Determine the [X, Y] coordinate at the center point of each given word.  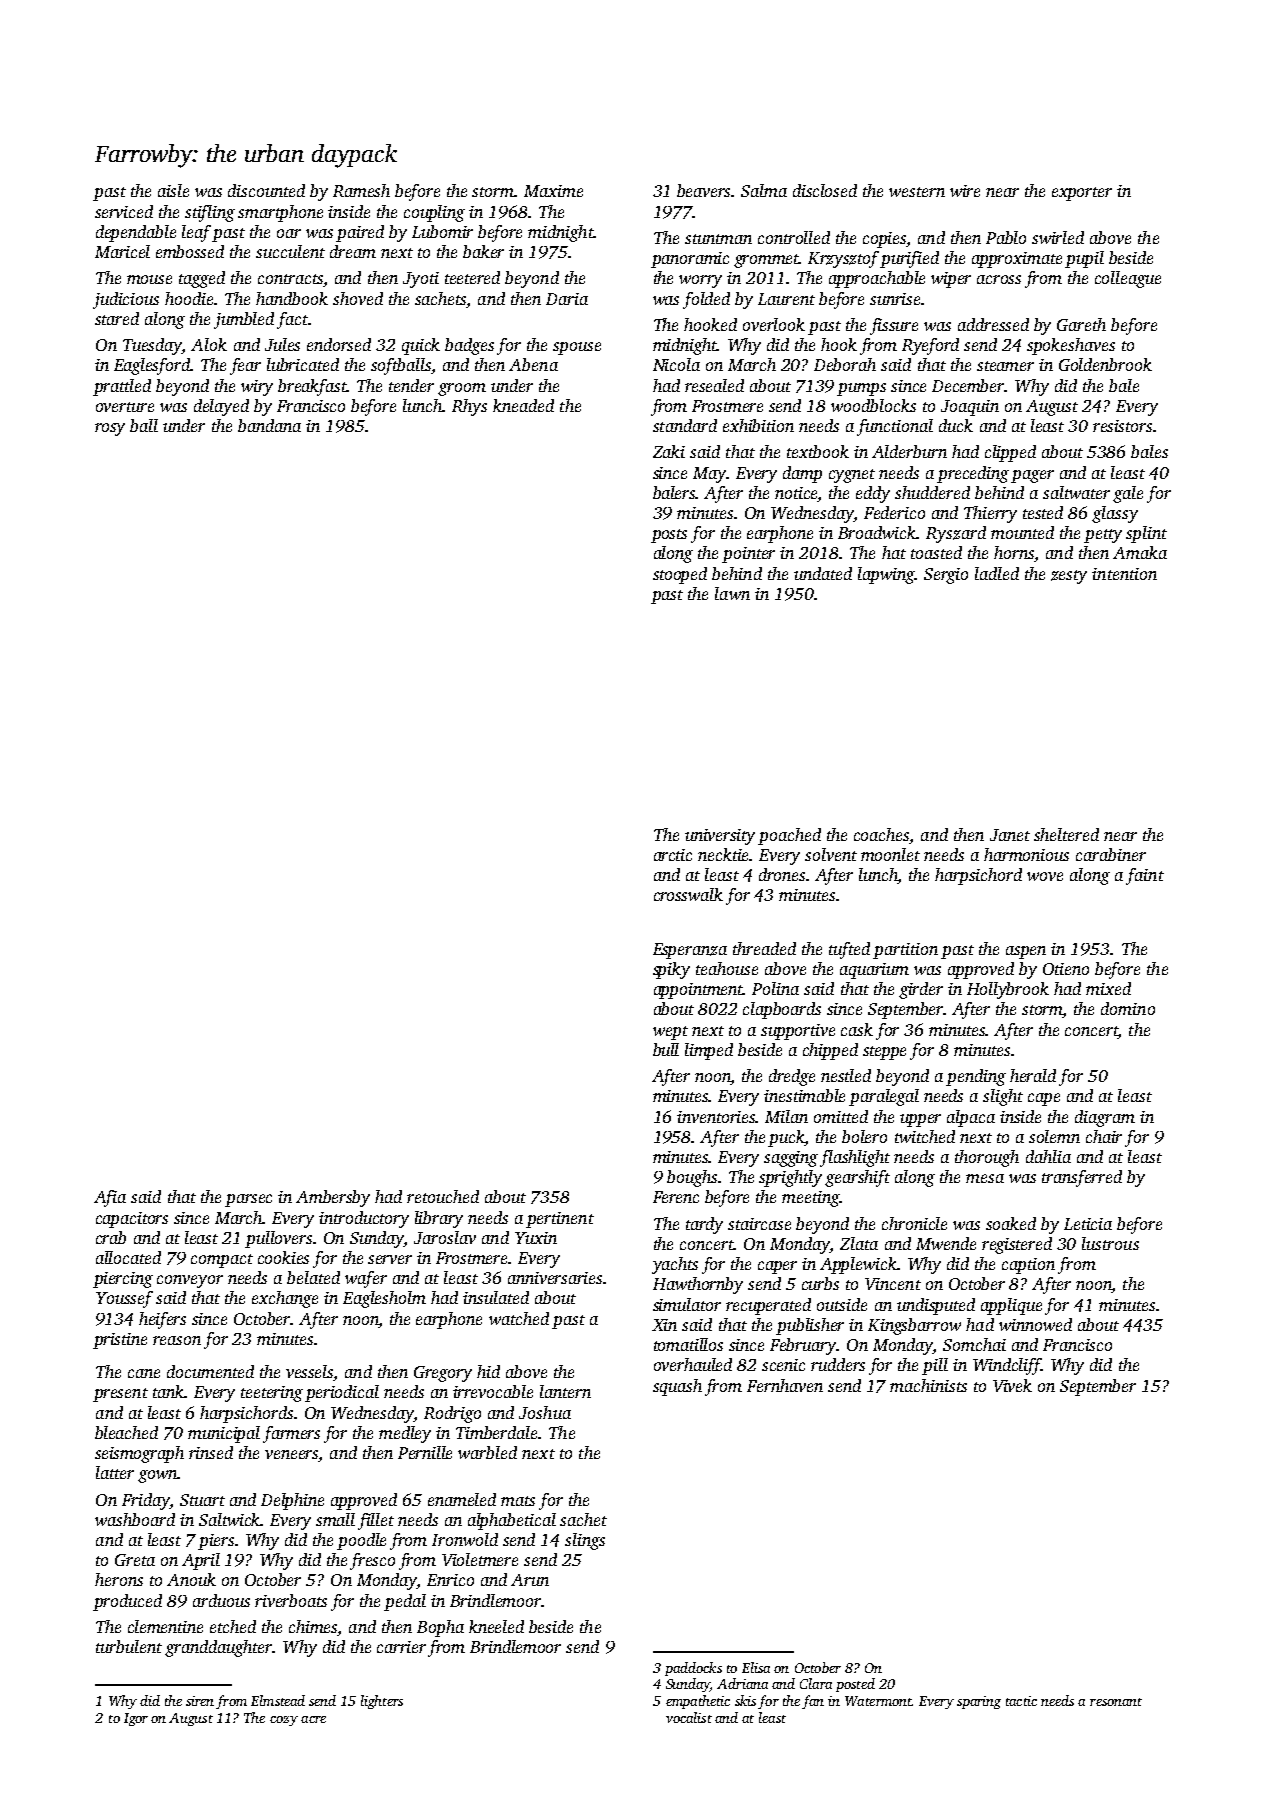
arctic [673, 855]
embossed [190, 251]
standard [685, 425]
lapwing [886, 575]
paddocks [693, 1669]
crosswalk [688, 894]
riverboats [291, 1600]
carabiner [1111, 854]
